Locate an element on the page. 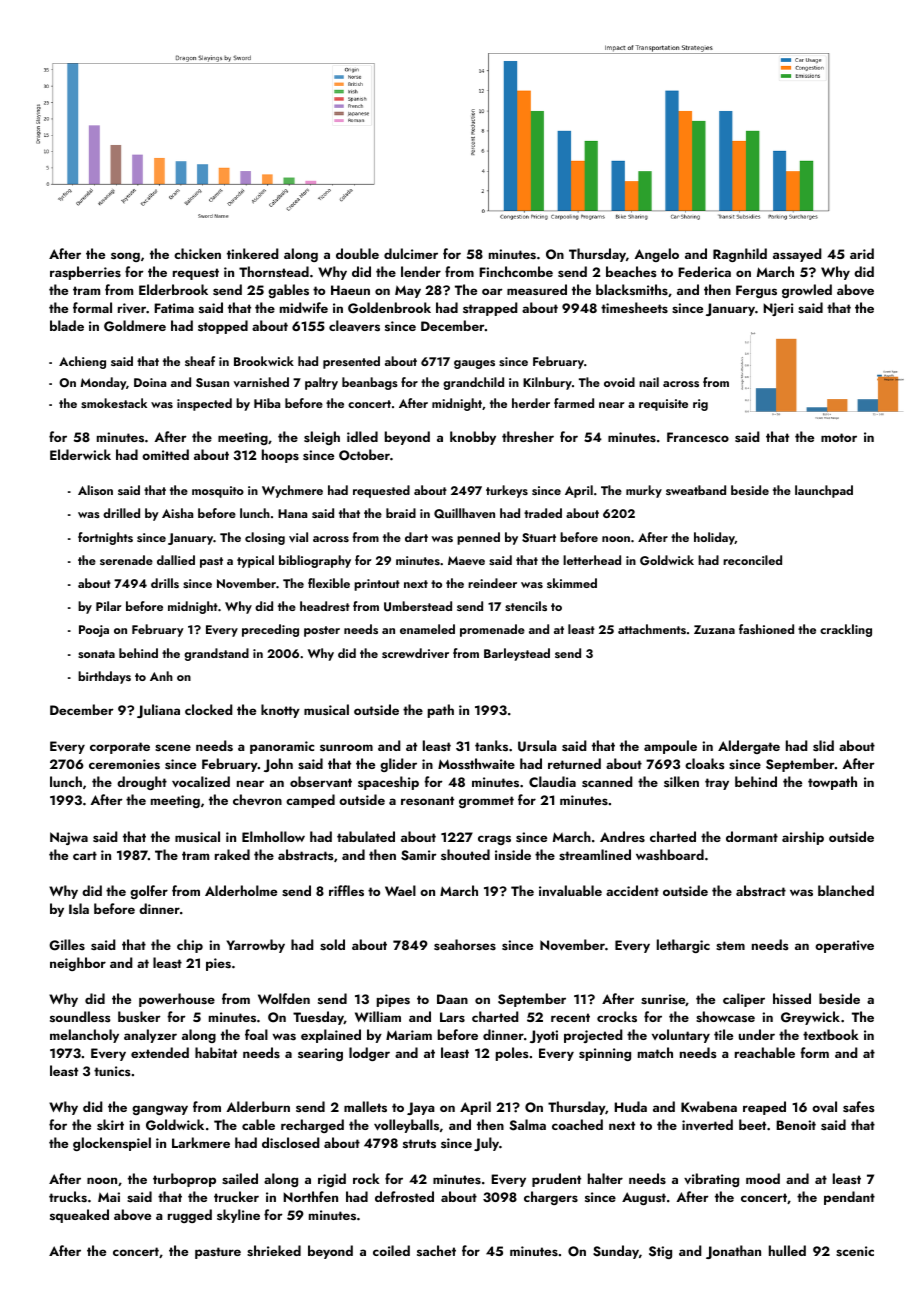  smokestack is located at coordinates (114, 403).
